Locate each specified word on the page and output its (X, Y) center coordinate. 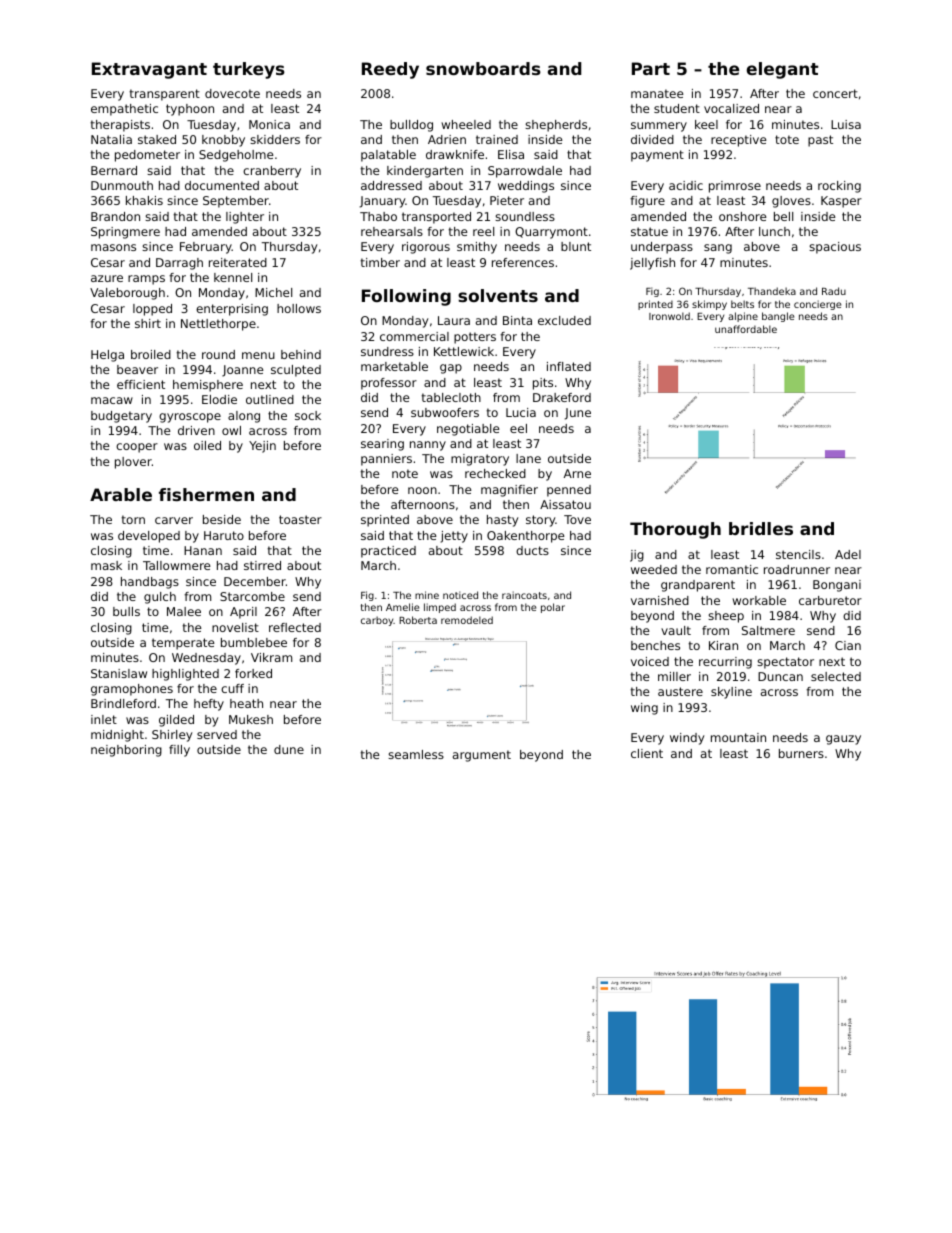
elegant (782, 70)
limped (440, 608)
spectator (785, 663)
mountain (738, 737)
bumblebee (254, 642)
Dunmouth (122, 185)
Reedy (390, 70)
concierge (817, 305)
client (647, 753)
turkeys (249, 70)
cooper (137, 448)
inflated (569, 366)
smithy (477, 248)
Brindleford (123, 703)
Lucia (521, 412)
